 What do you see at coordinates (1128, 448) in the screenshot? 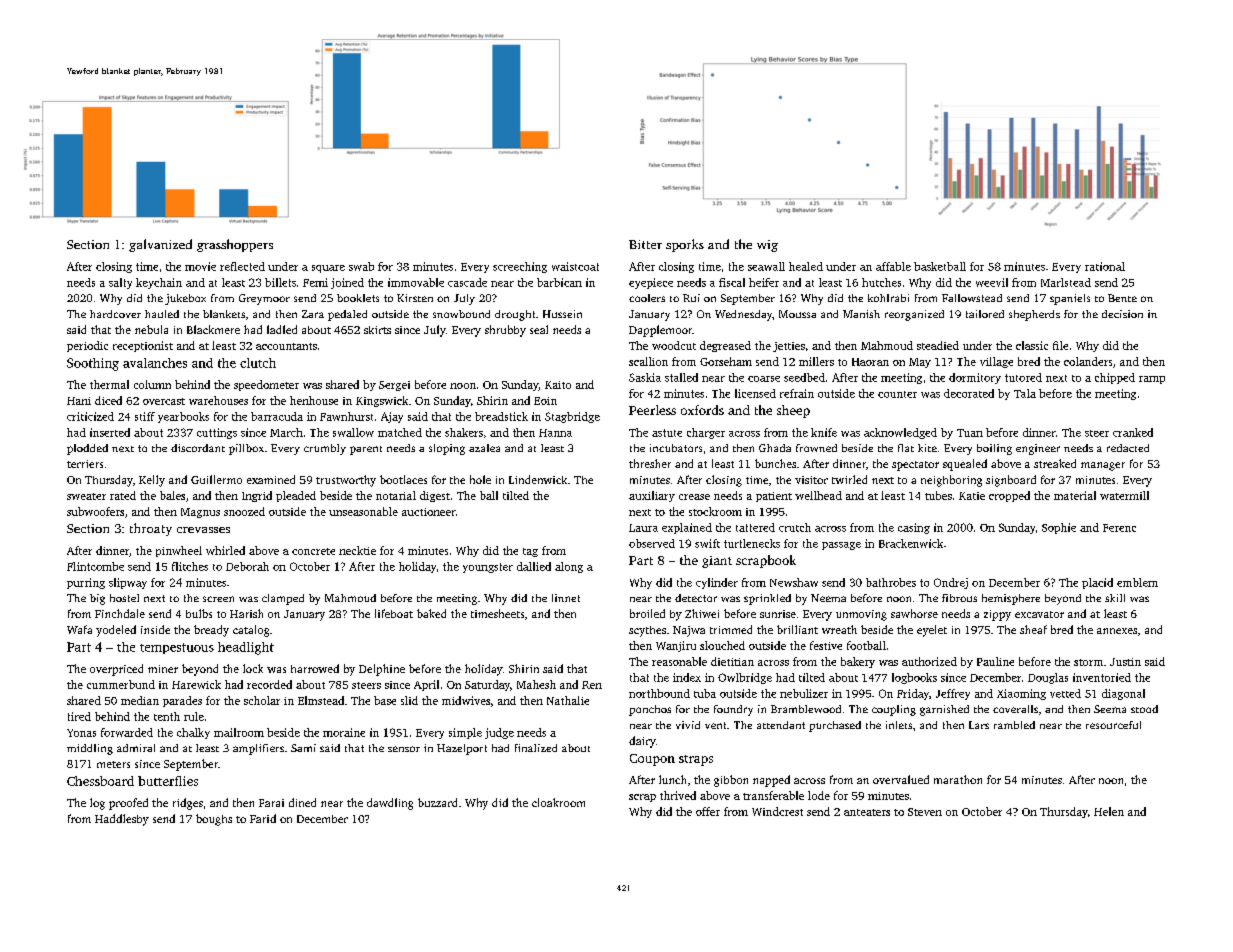
I see `redacted` at bounding box center [1128, 448].
